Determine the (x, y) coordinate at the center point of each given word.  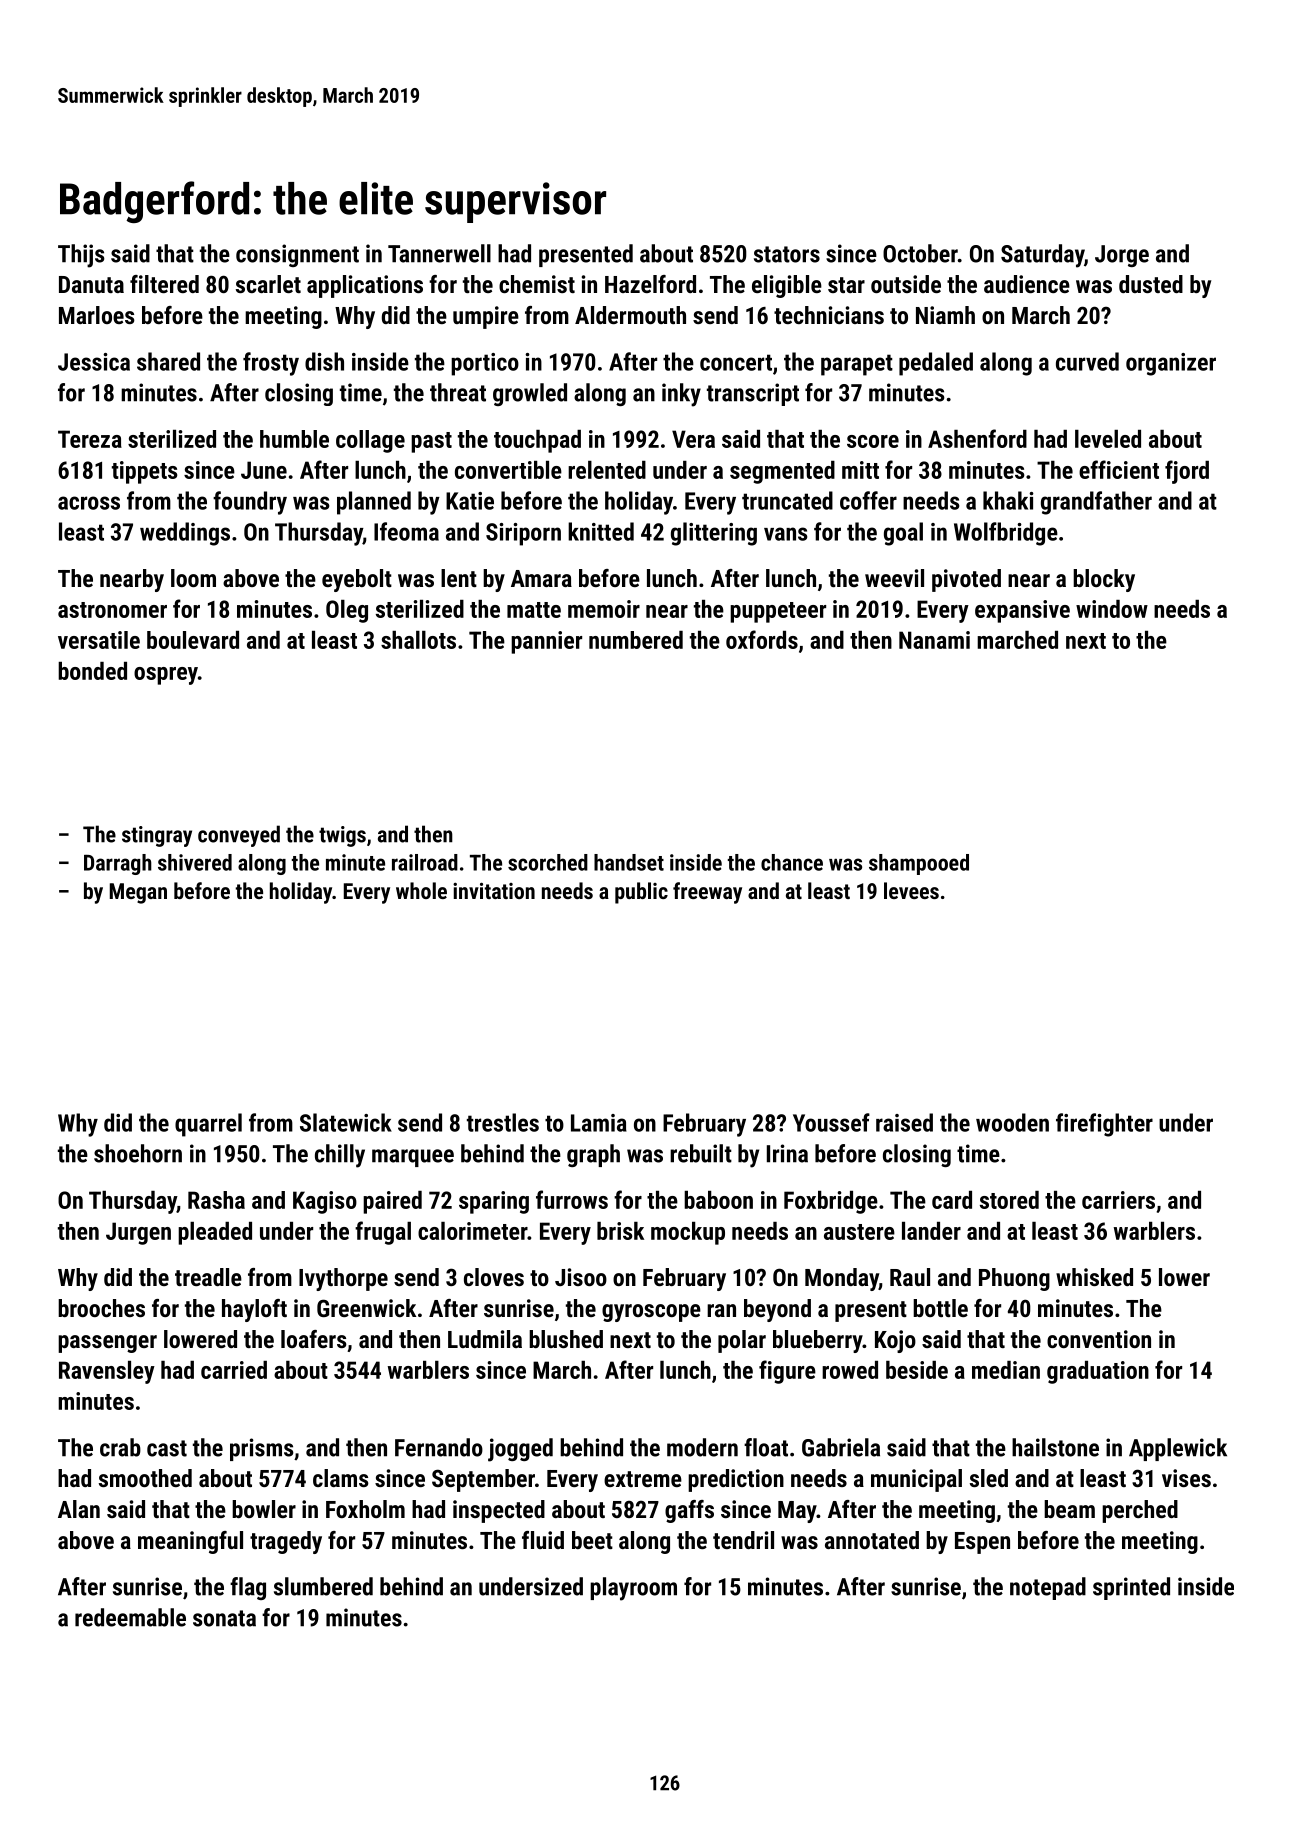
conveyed (239, 836)
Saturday (1042, 256)
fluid (543, 1540)
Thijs (81, 256)
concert (736, 362)
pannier (546, 642)
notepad (1048, 1588)
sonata (224, 1618)
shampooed (919, 864)
